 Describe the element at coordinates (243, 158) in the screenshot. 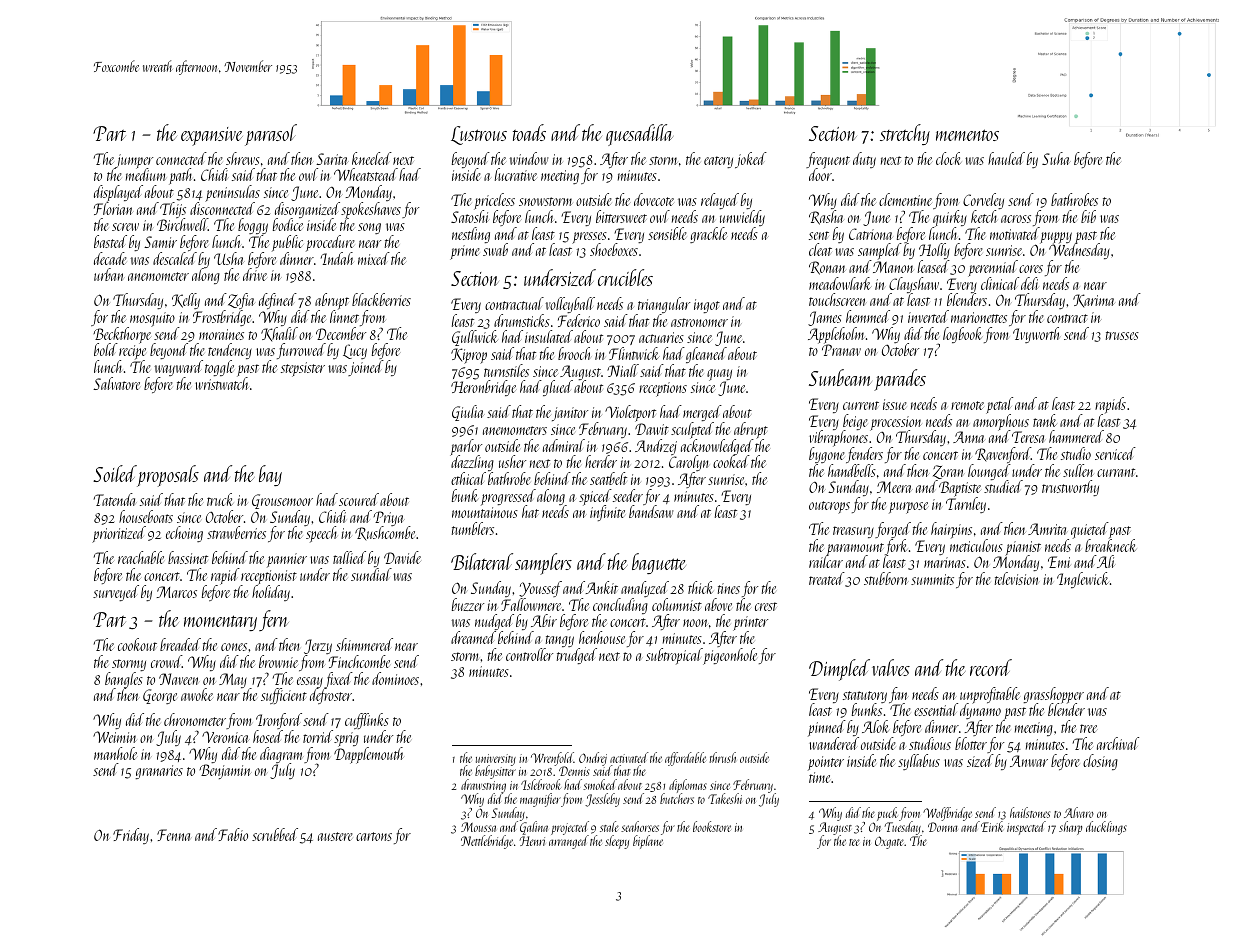

I see `shrews` at that location.
